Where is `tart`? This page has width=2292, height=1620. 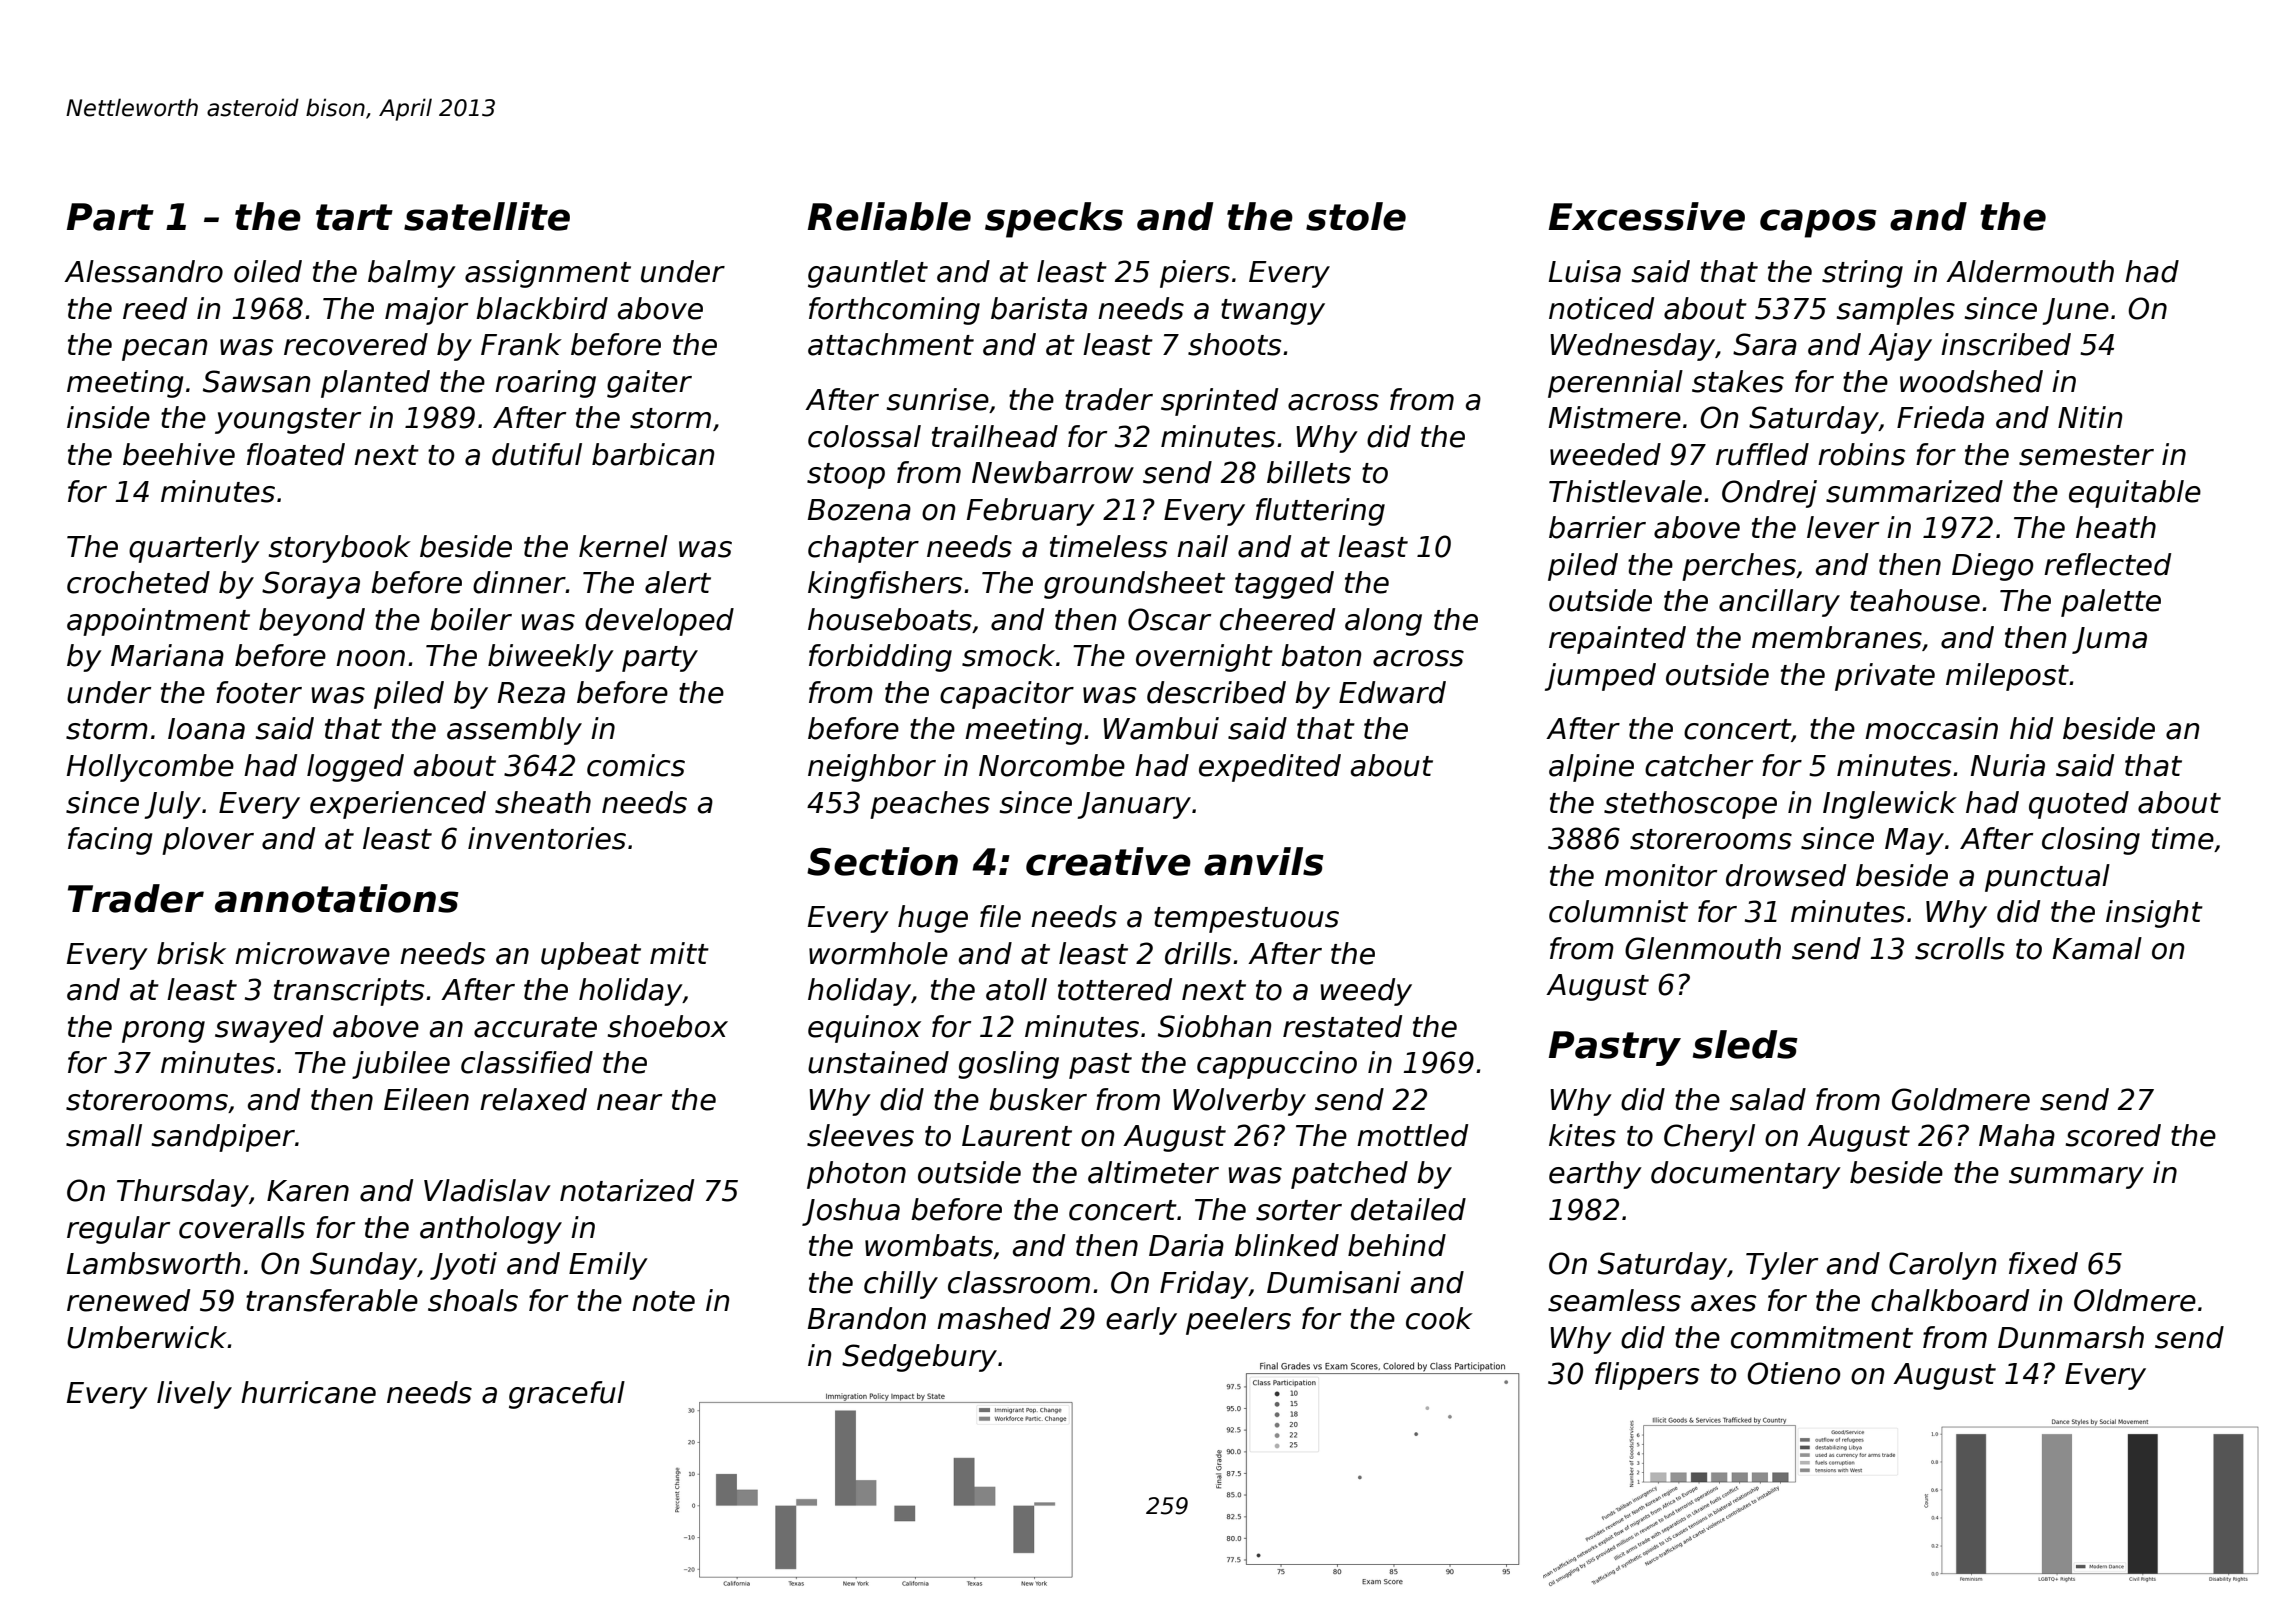
tart is located at coordinates (354, 217).
